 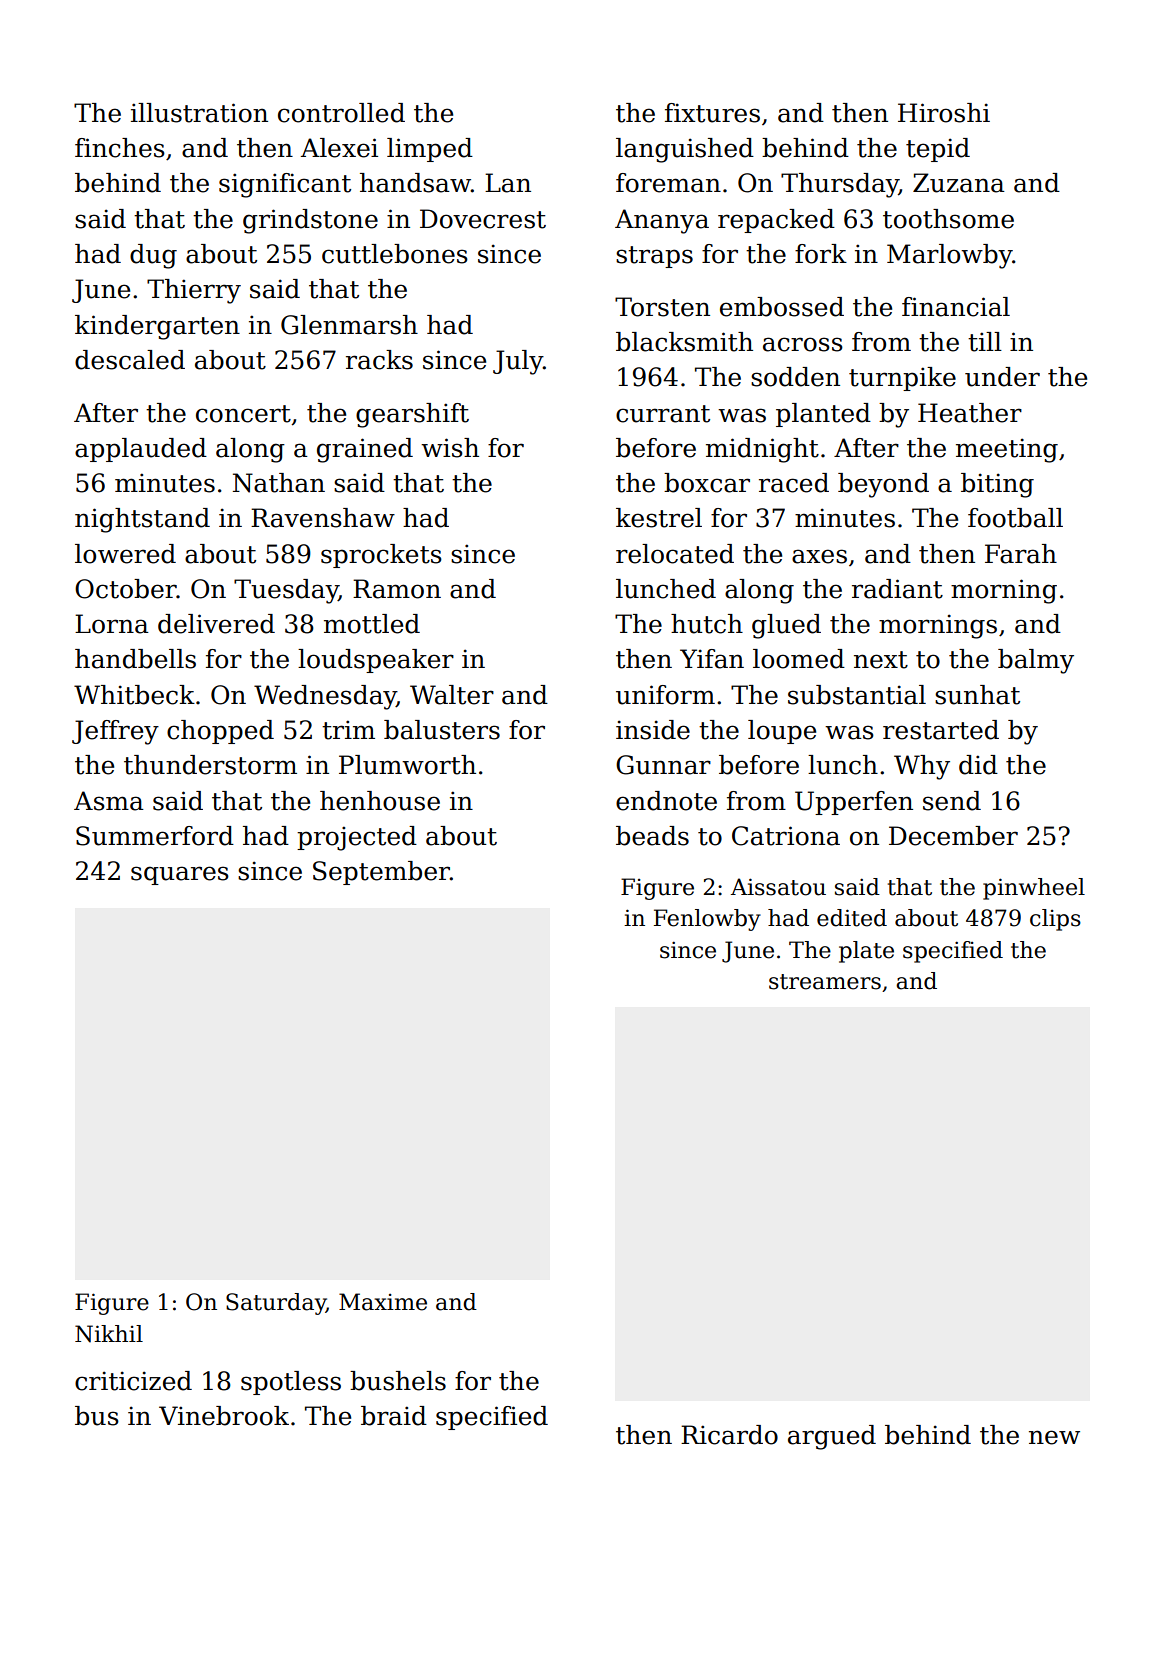 What do you see at coordinates (224, 1416) in the screenshot?
I see `Vinebrook` at bounding box center [224, 1416].
